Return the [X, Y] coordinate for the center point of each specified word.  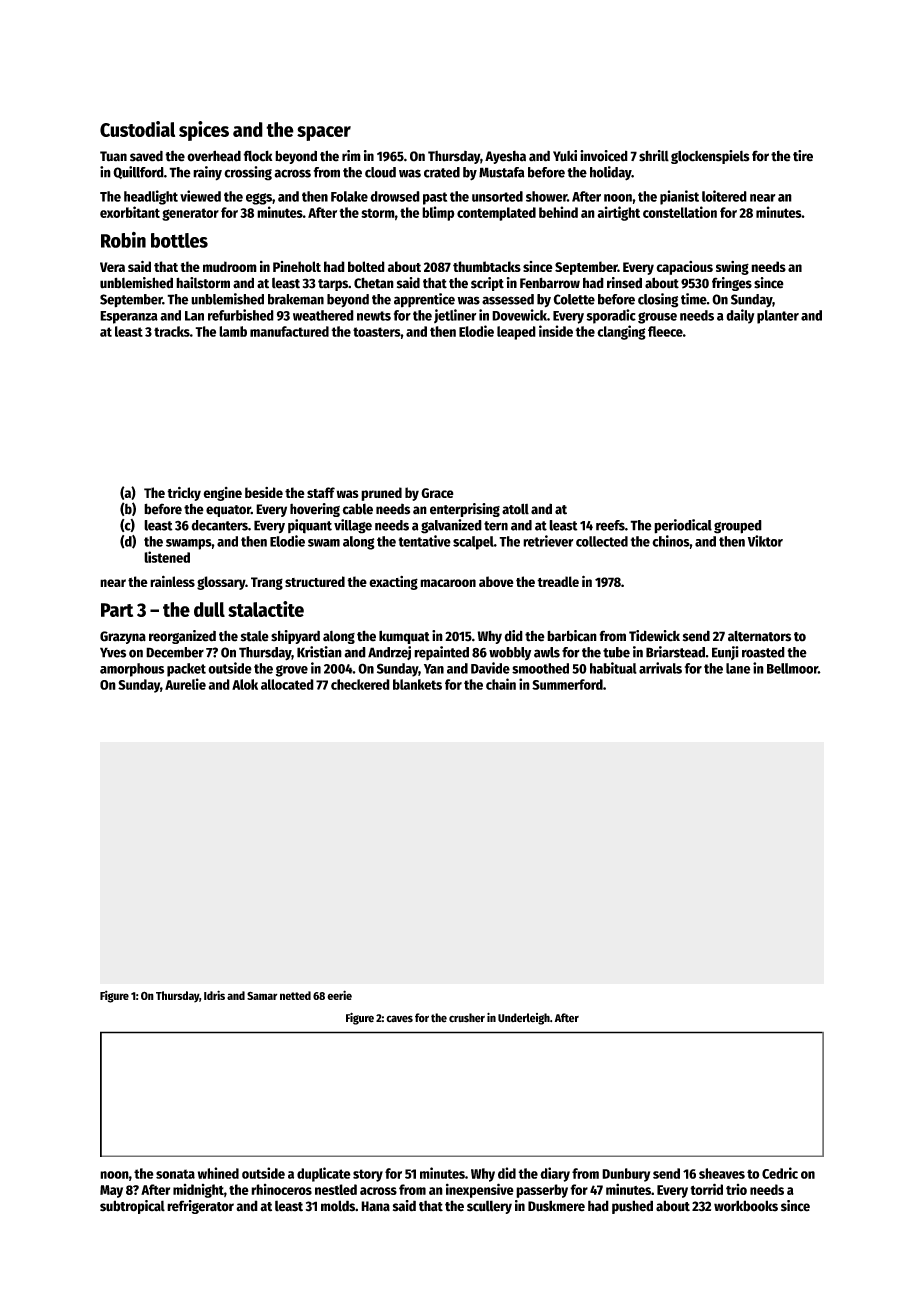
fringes [732, 284]
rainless [172, 581]
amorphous [132, 670]
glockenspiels [710, 157]
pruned [381, 494]
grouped [738, 527]
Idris [214, 995]
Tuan [113, 156]
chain [501, 684]
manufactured [289, 331]
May [111, 1191]
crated [442, 172]
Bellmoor [792, 668]
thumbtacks [487, 266]
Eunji [725, 653]
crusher [467, 1018]
